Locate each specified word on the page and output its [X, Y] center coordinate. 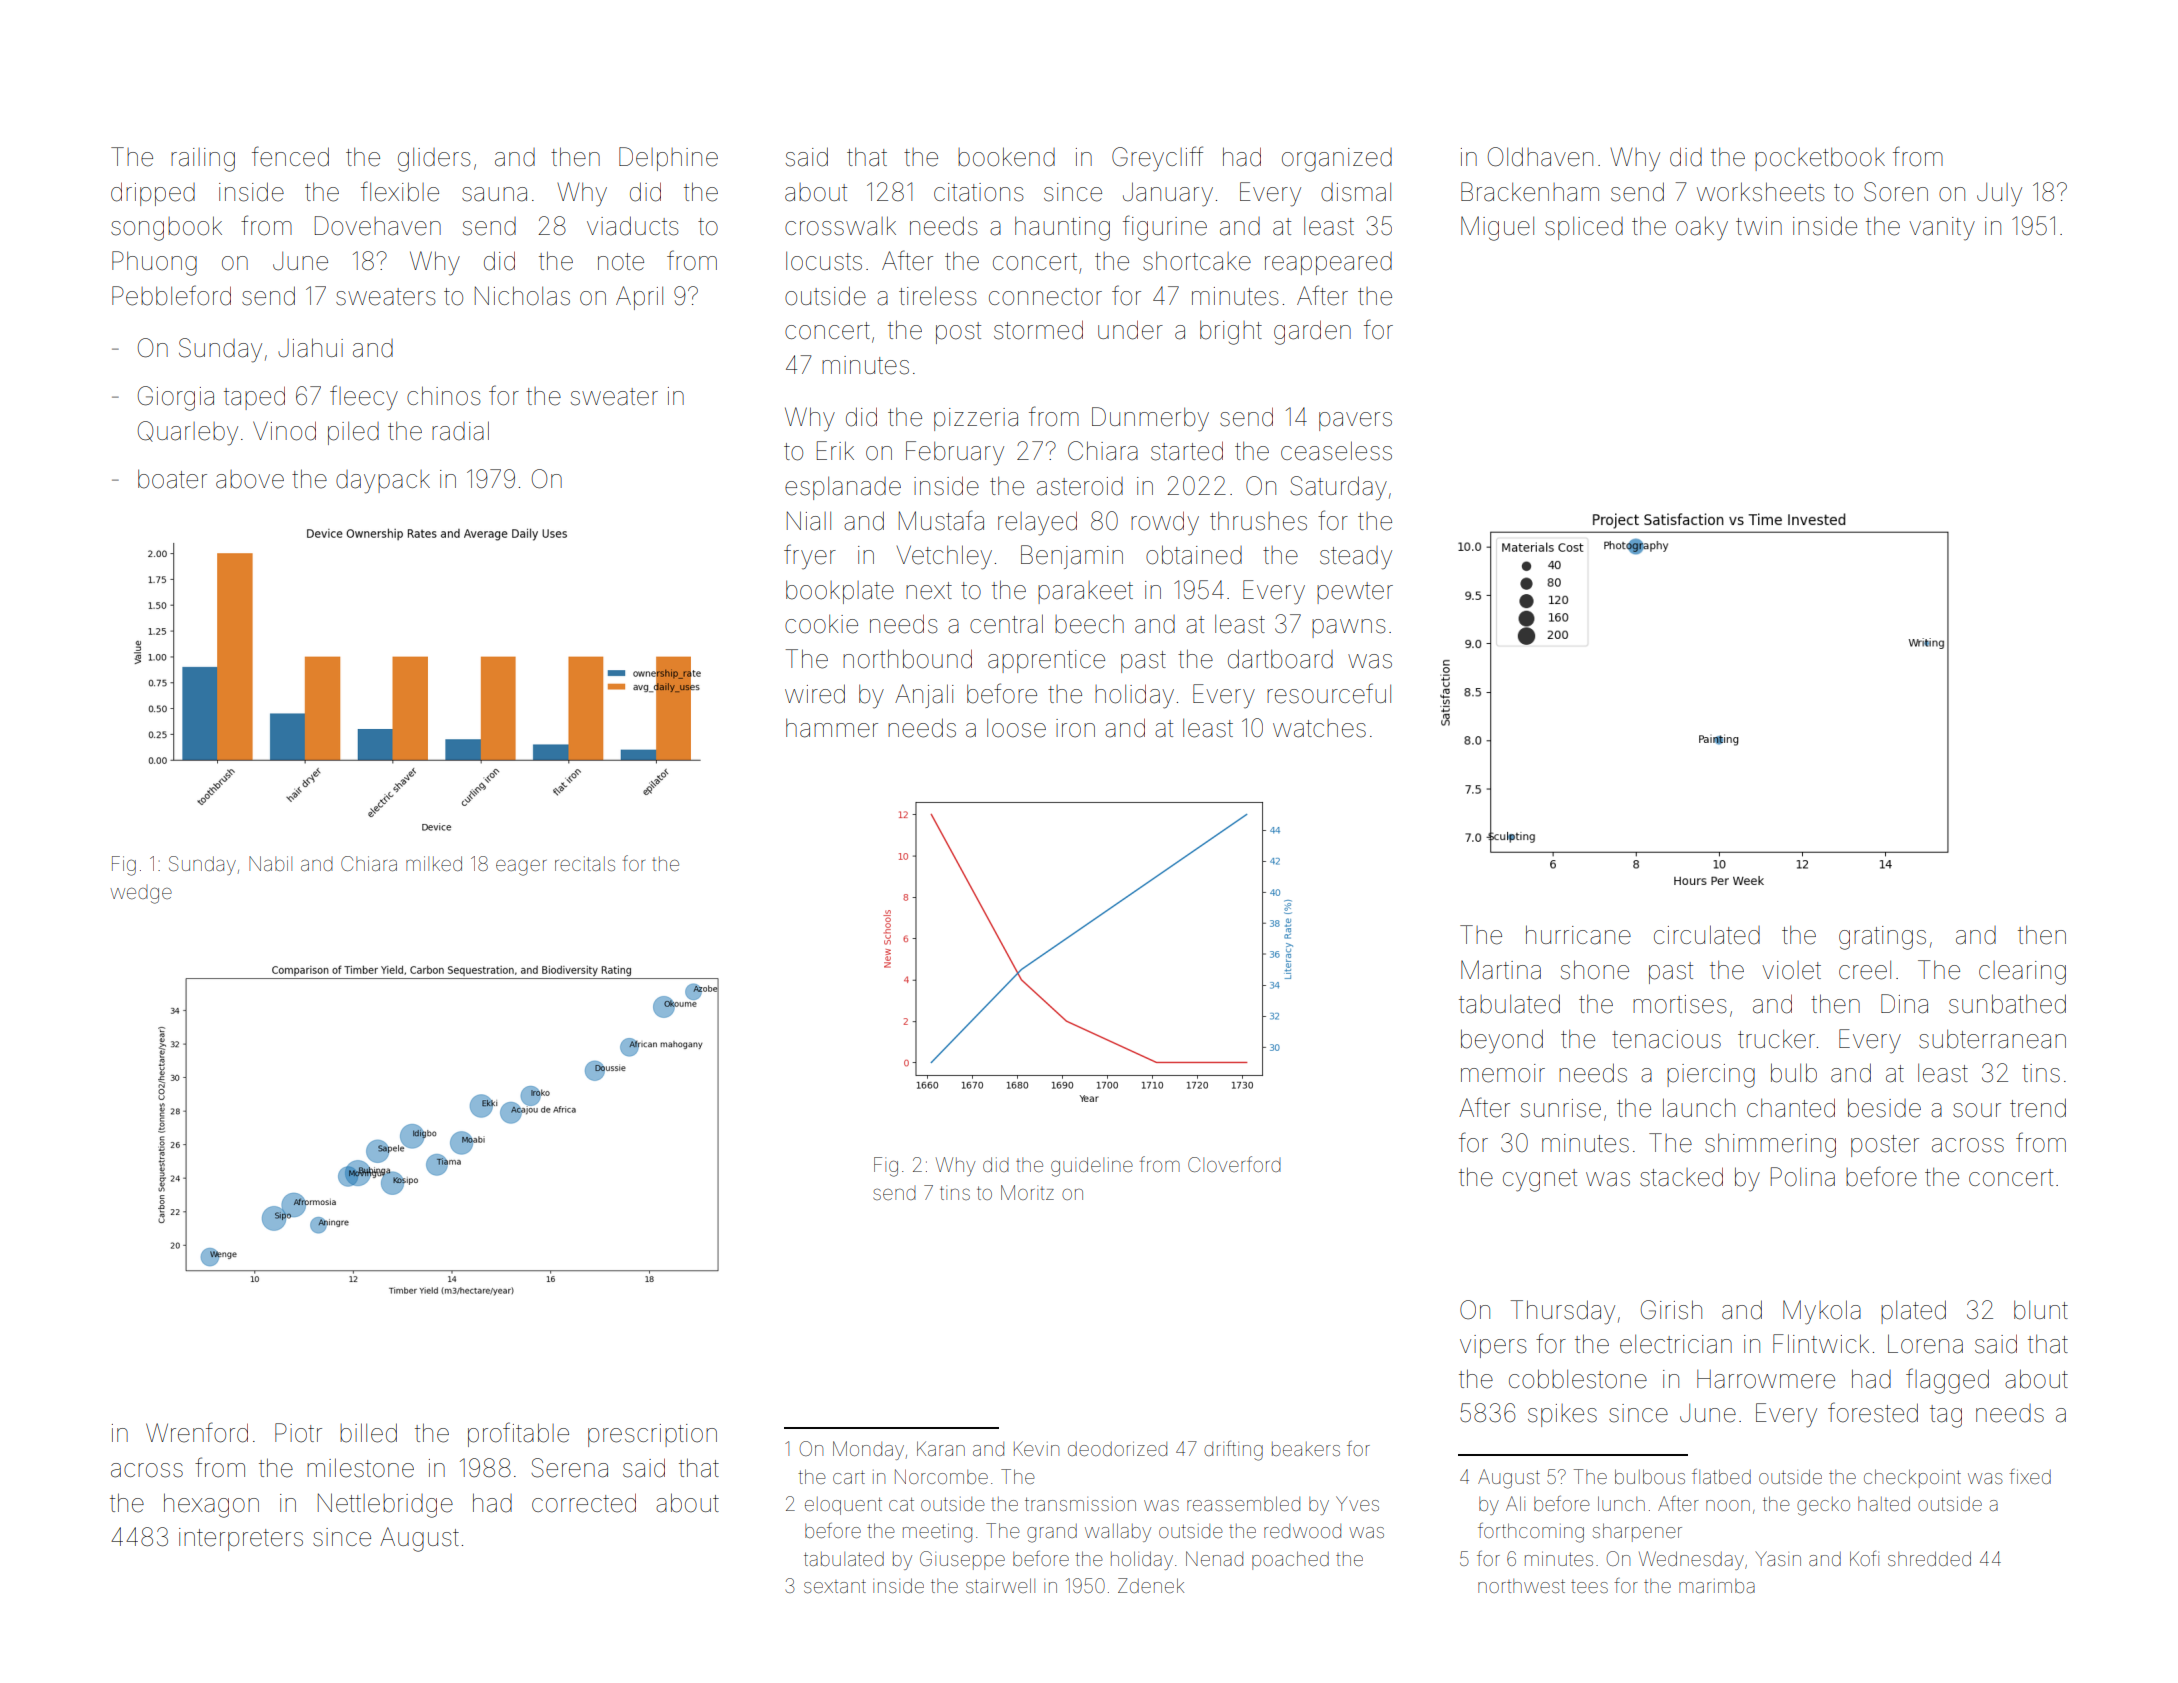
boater [172, 479]
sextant [835, 1586]
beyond [1502, 1041]
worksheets [1761, 192]
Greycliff [1157, 159]
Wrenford [197, 1432]
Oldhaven [1540, 157]
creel [1865, 970]
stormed [1038, 330]
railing [203, 160]
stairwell [1000, 1585]
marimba [1717, 1586]
